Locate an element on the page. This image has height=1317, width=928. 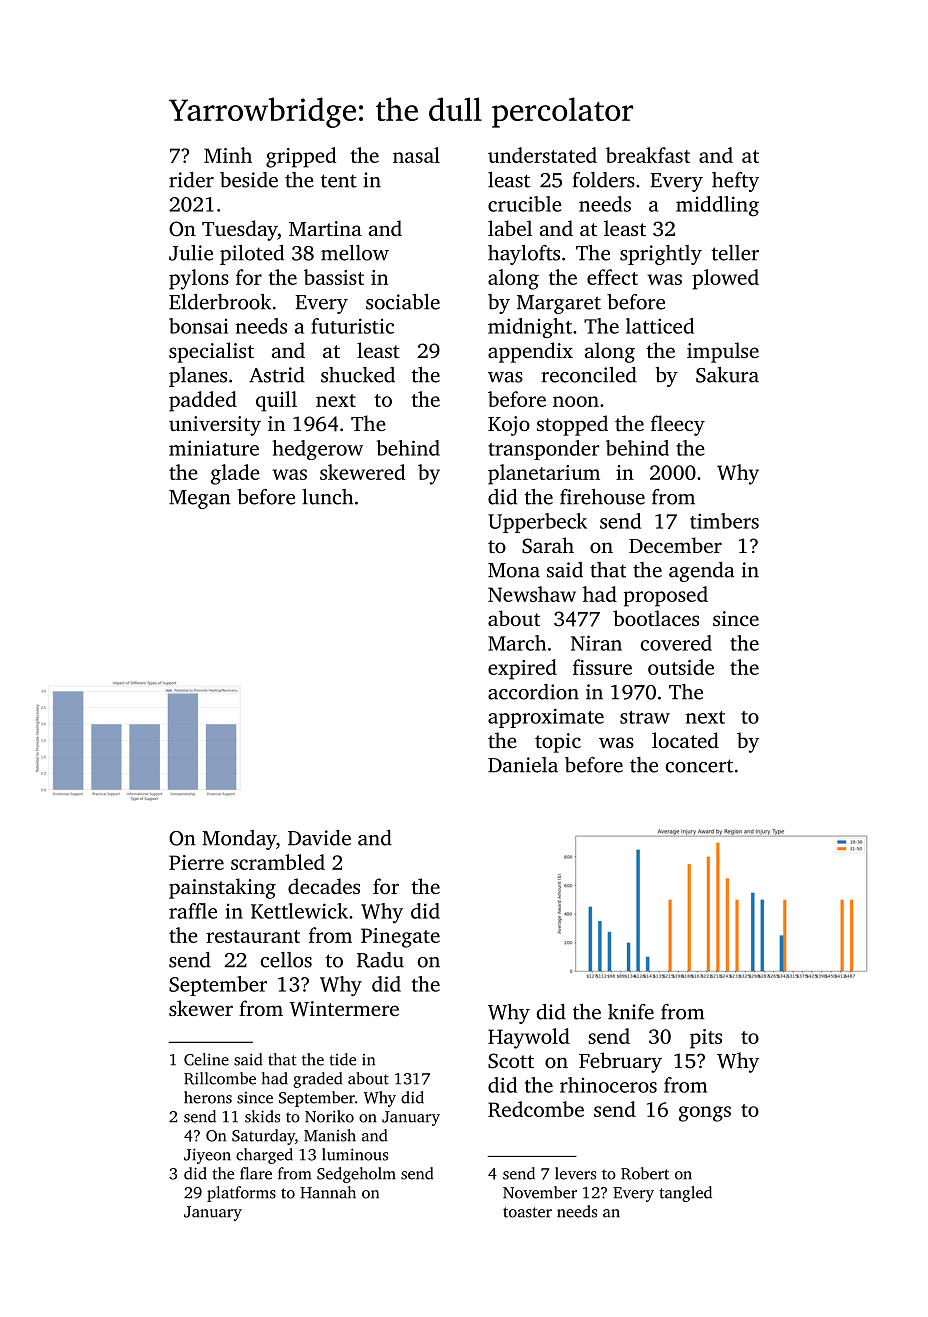
Sakura is located at coordinates (727, 375).
